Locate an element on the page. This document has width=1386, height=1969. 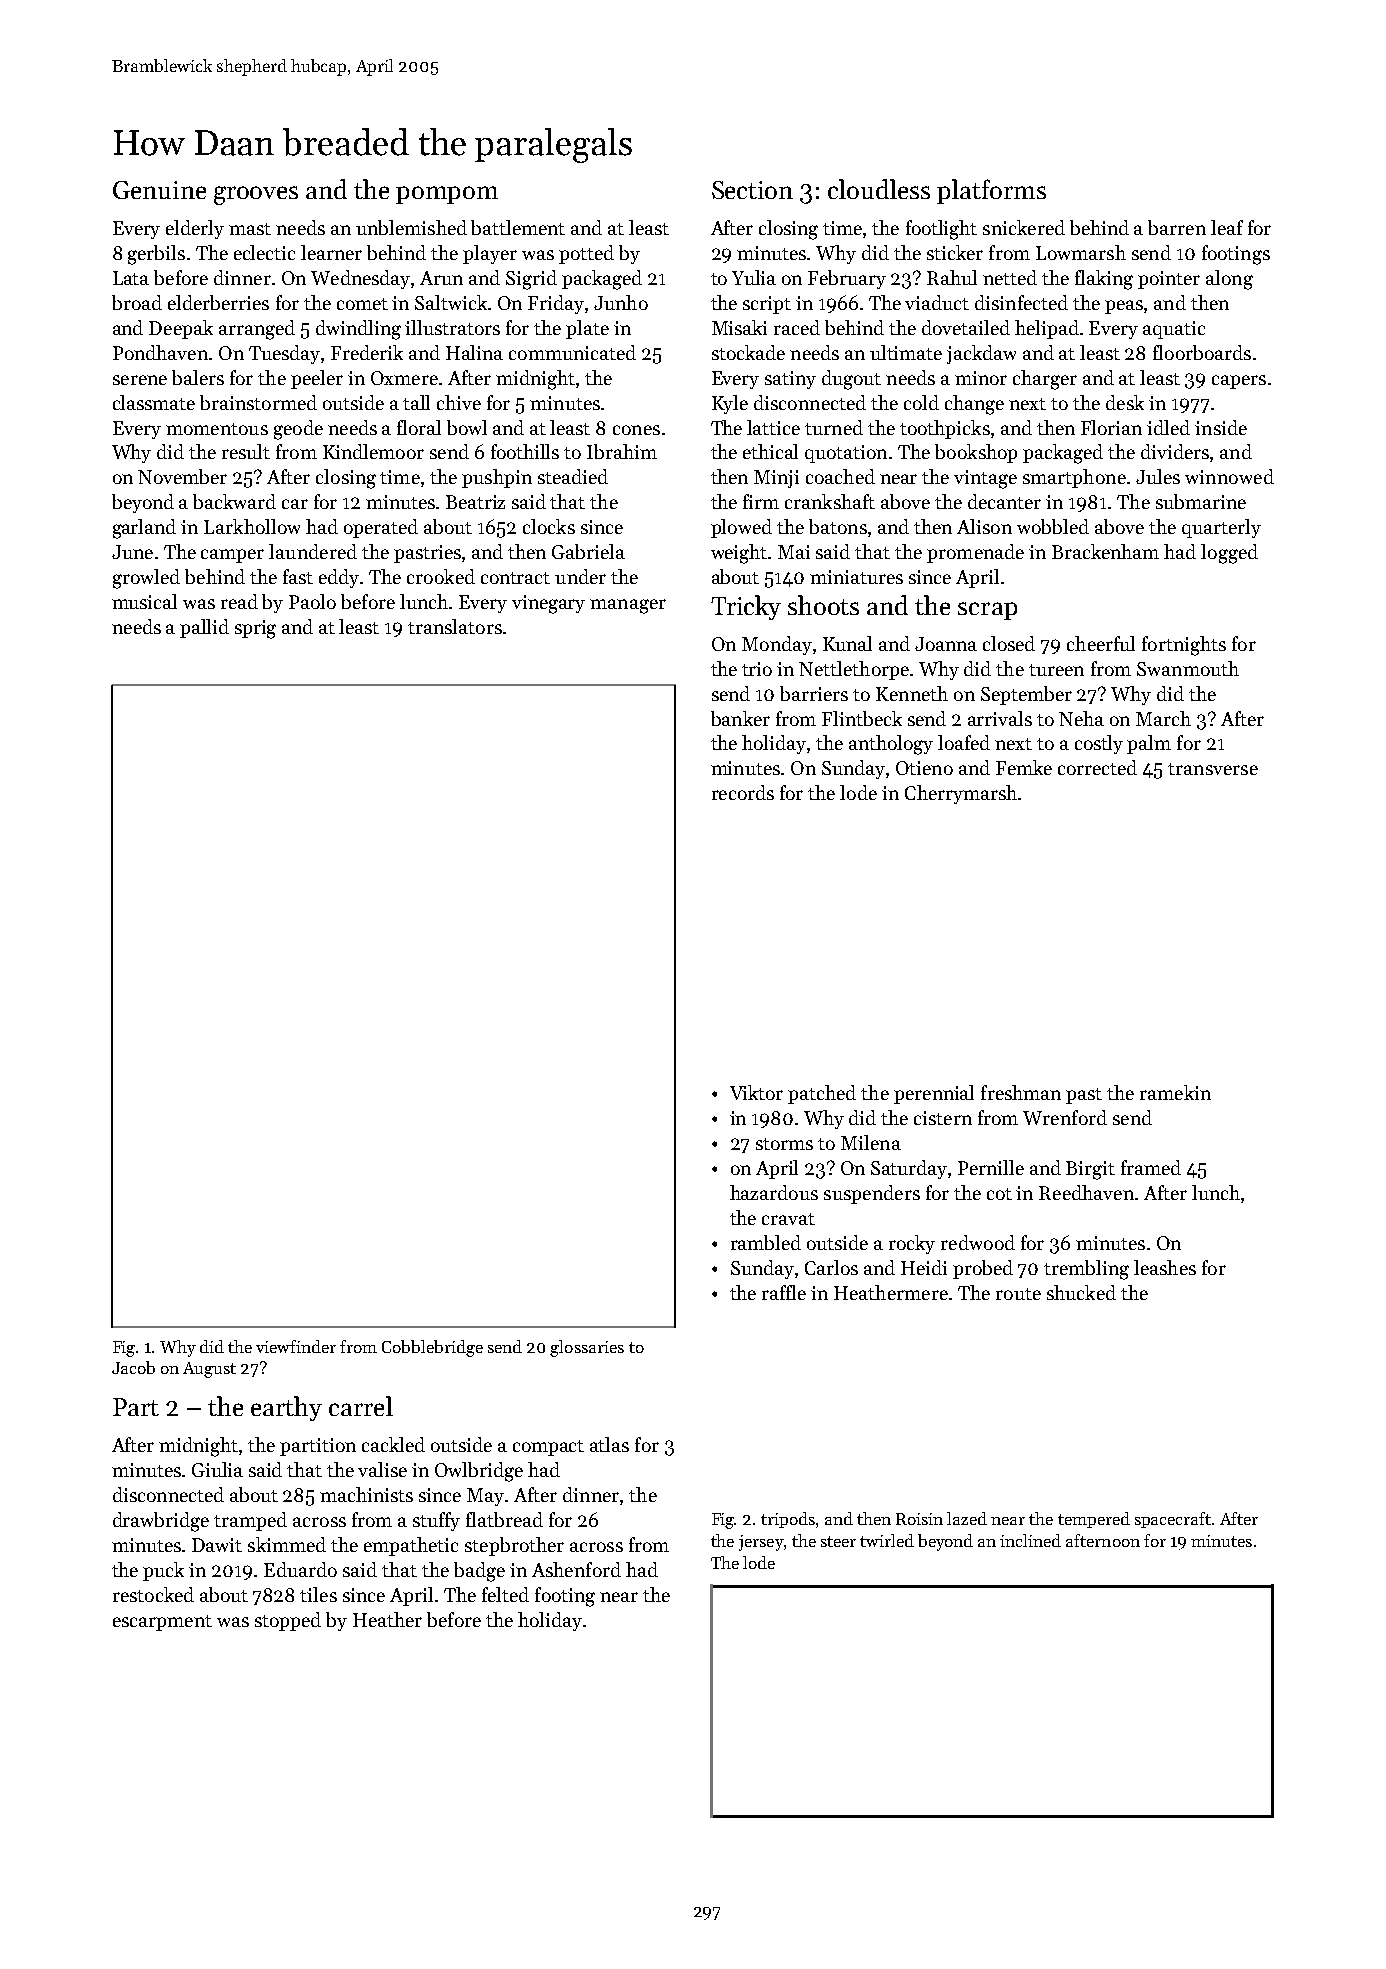
sprig is located at coordinates (255, 629).
